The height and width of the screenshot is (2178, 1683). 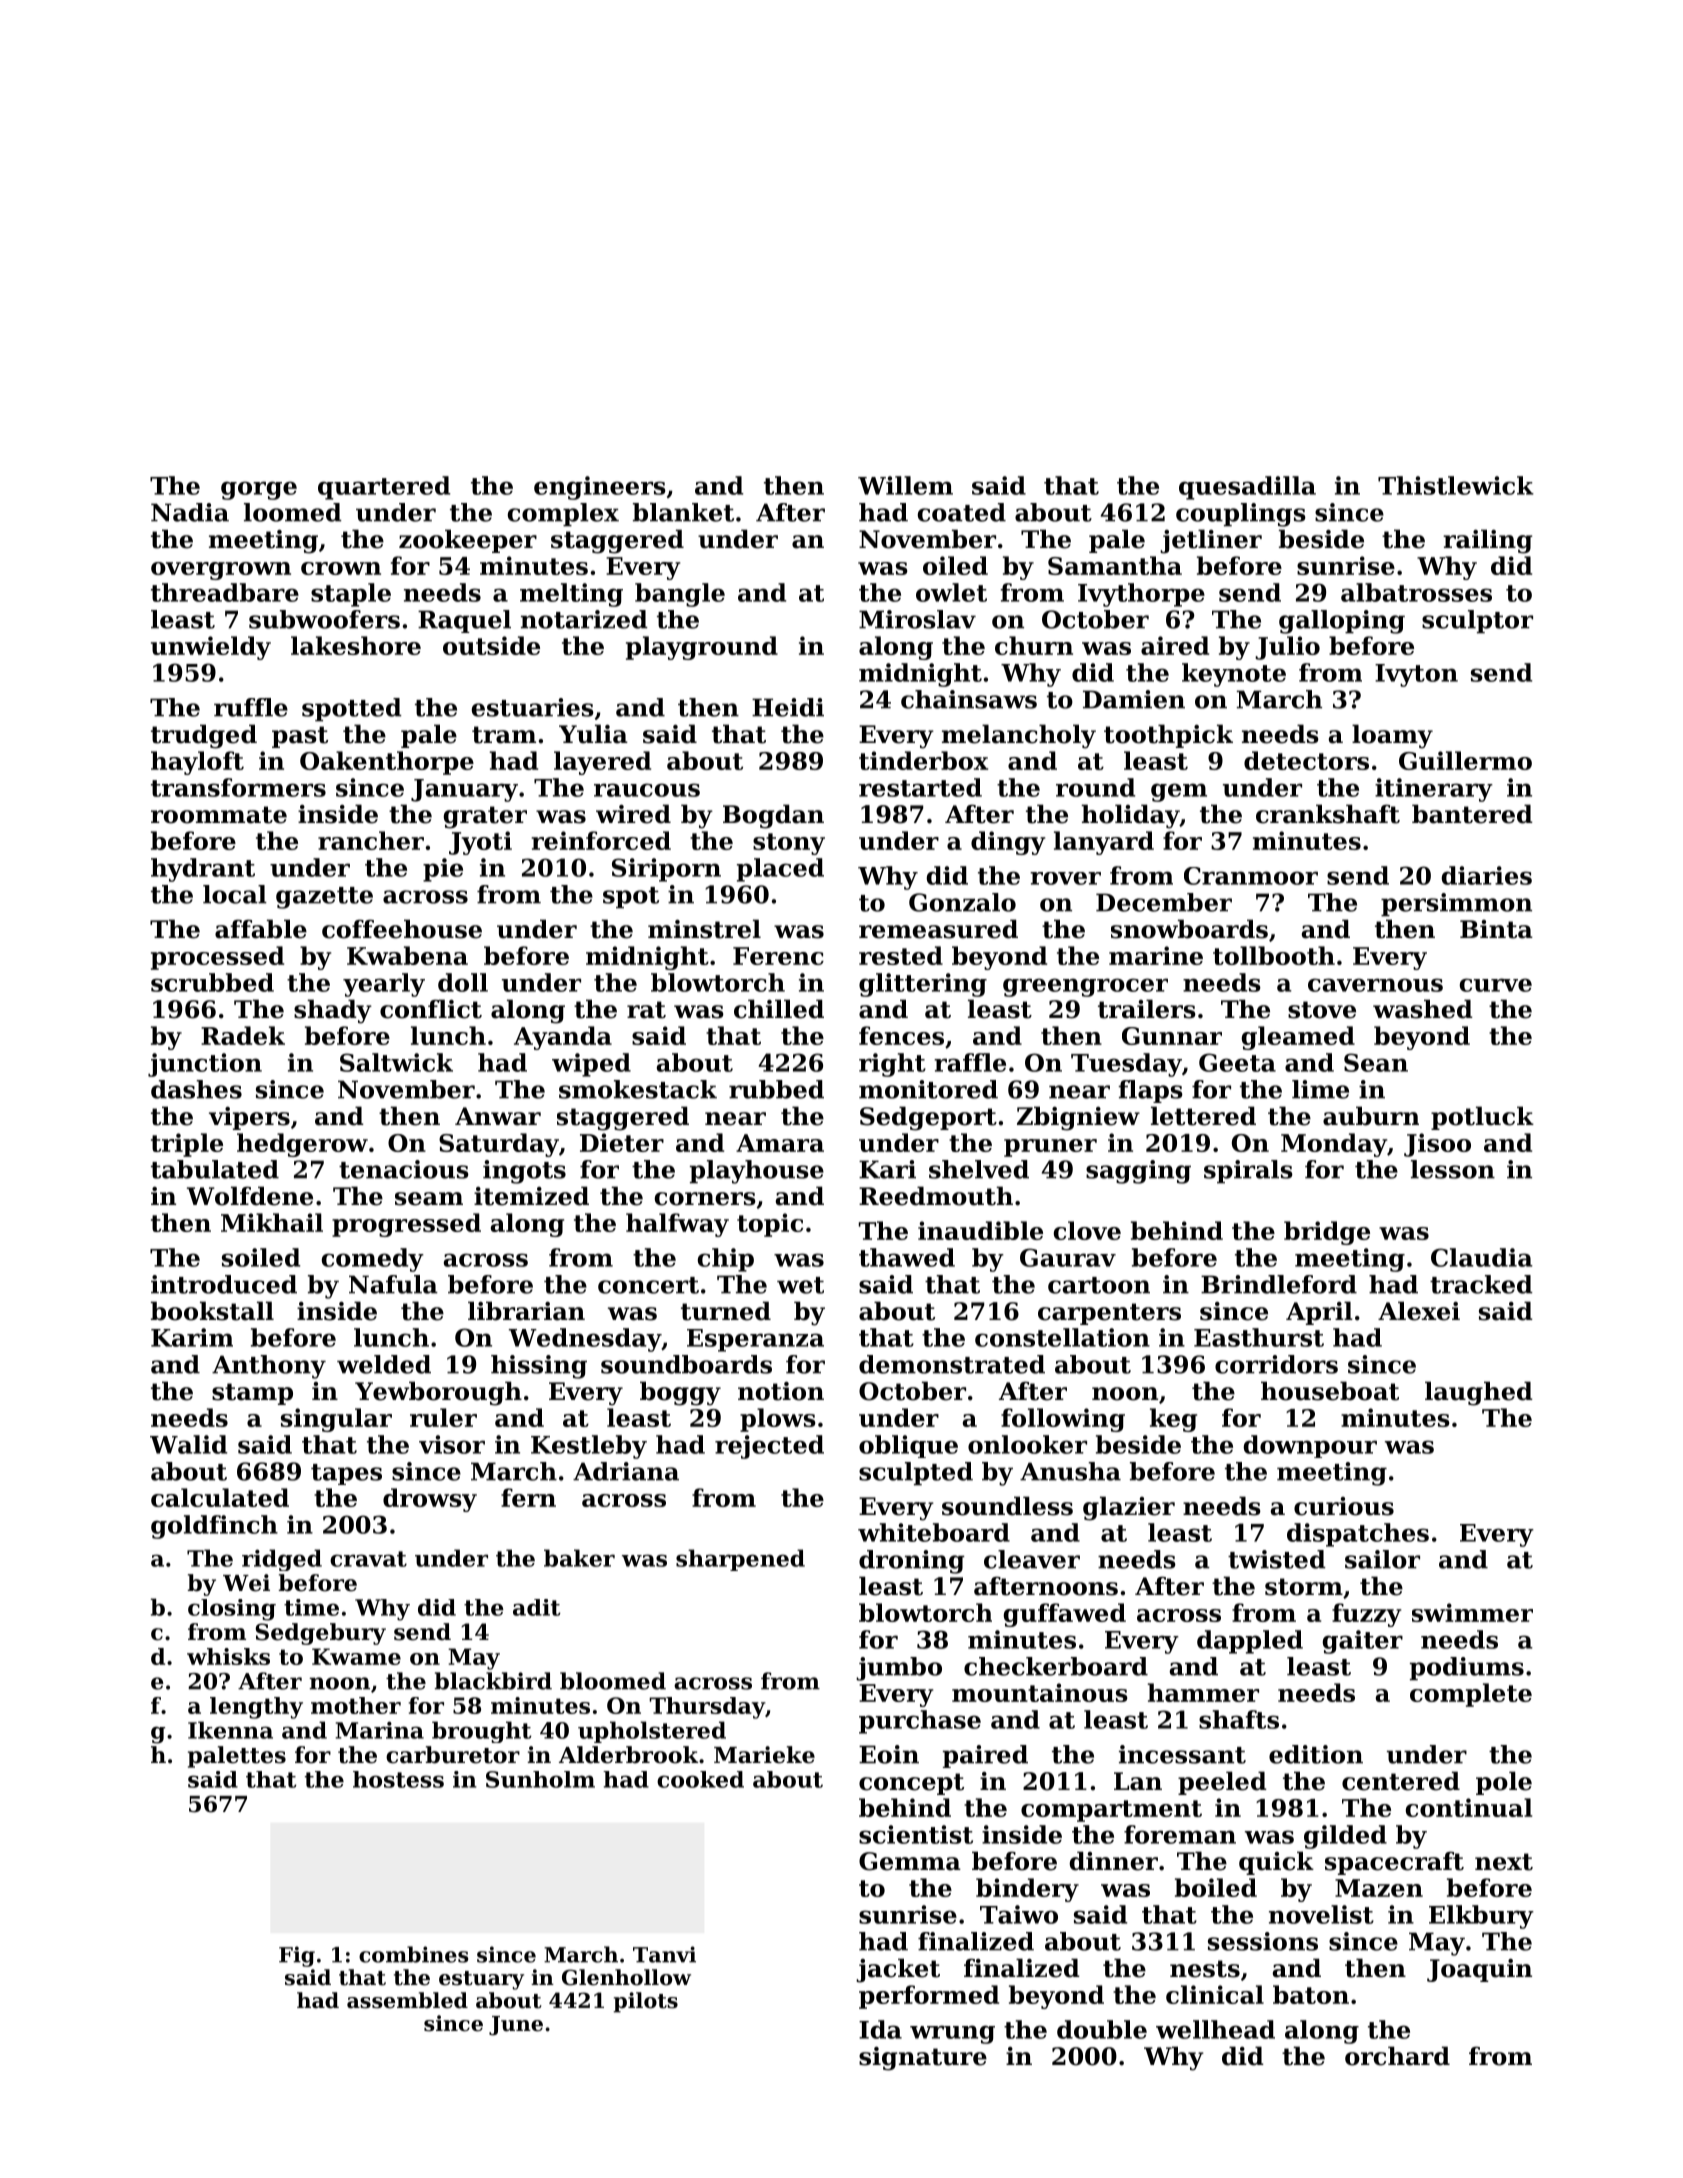 What do you see at coordinates (468, 541) in the screenshot?
I see `zookeeper` at bounding box center [468, 541].
